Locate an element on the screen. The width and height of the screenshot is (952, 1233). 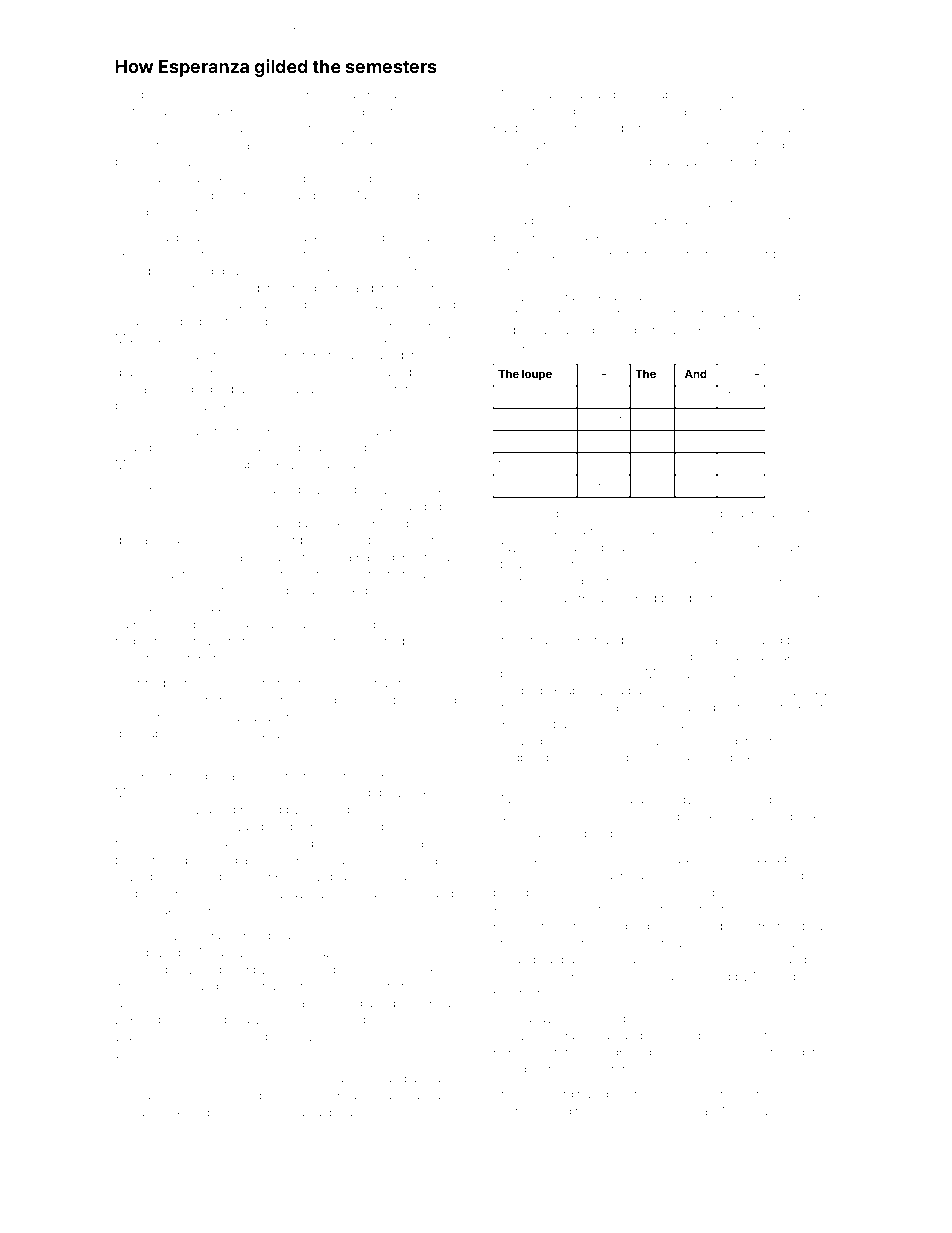
artichokes is located at coordinates (756, 94).
